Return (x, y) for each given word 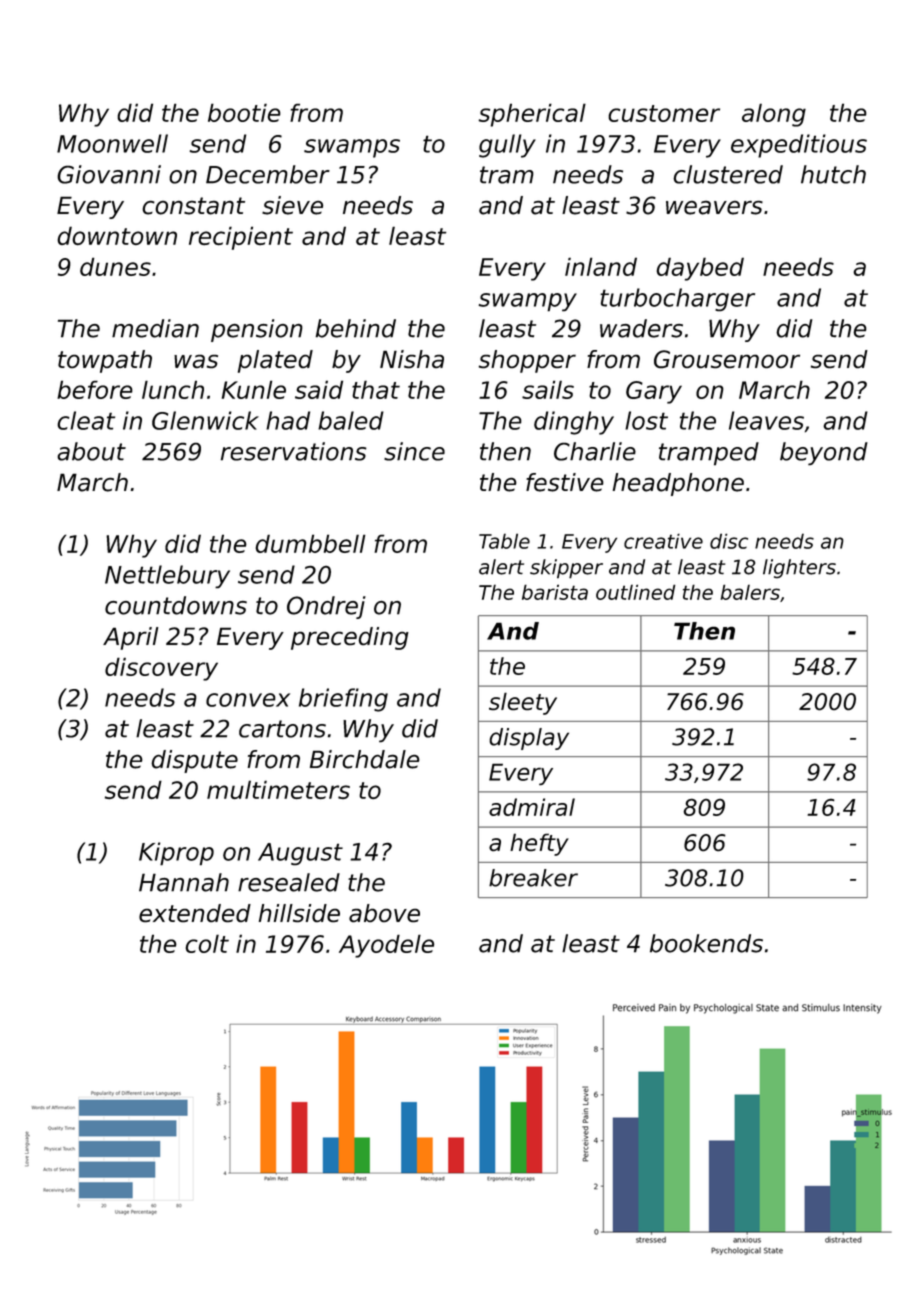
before (95, 389)
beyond (824, 453)
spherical (532, 115)
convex (248, 700)
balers (750, 592)
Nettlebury (167, 576)
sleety (523, 703)
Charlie (595, 451)
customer (664, 113)
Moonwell (112, 143)
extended (195, 913)
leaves (766, 420)
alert (501, 567)
